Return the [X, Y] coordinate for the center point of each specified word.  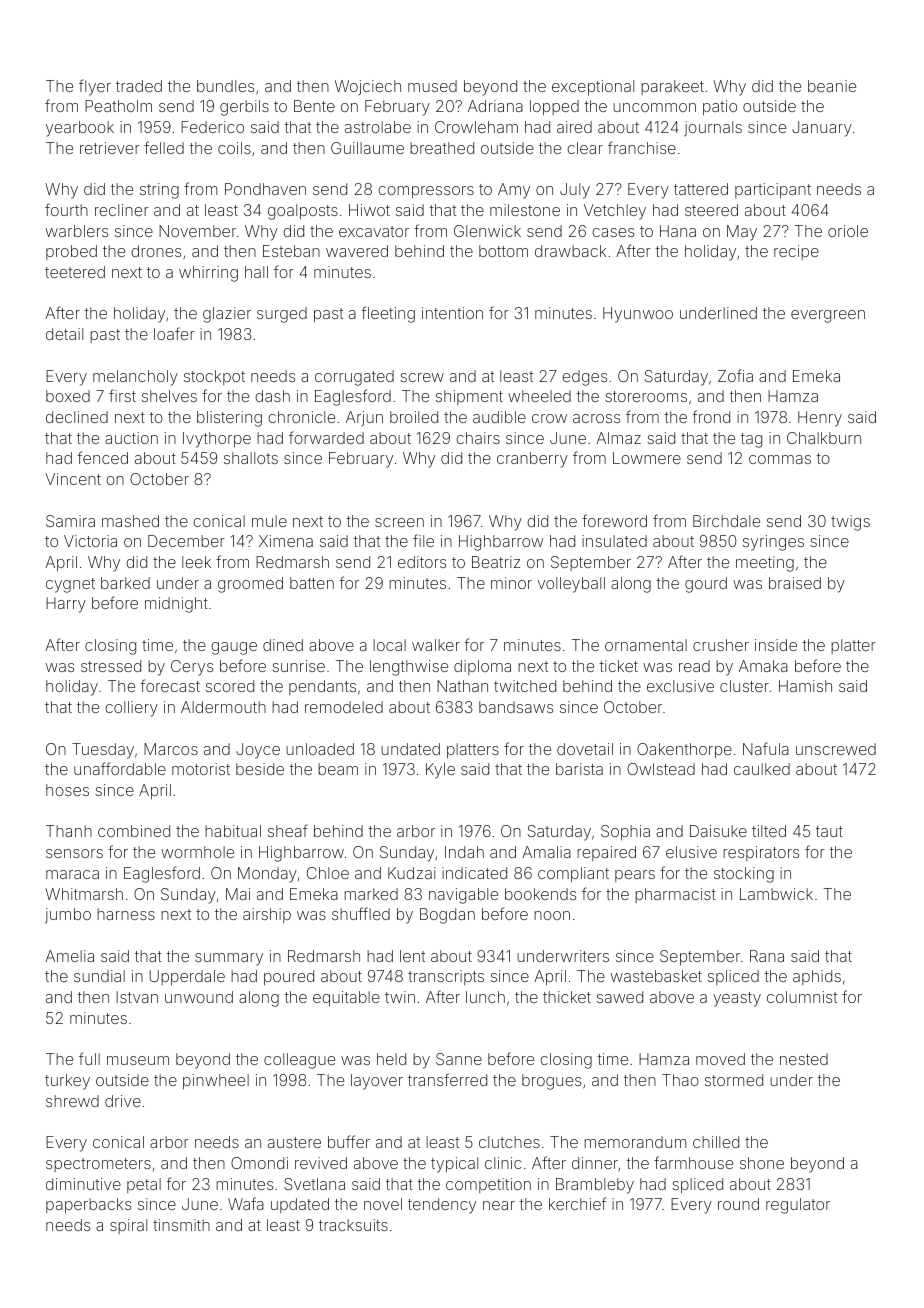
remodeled [344, 707]
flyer [95, 87]
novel [383, 1204]
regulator [798, 1206]
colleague [299, 1061]
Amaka [763, 666]
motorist [201, 769]
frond [711, 416]
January [822, 129]
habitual [233, 831]
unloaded [320, 749]
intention [452, 313]
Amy [514, 191]
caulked [762, 769]
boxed [68, 396]
